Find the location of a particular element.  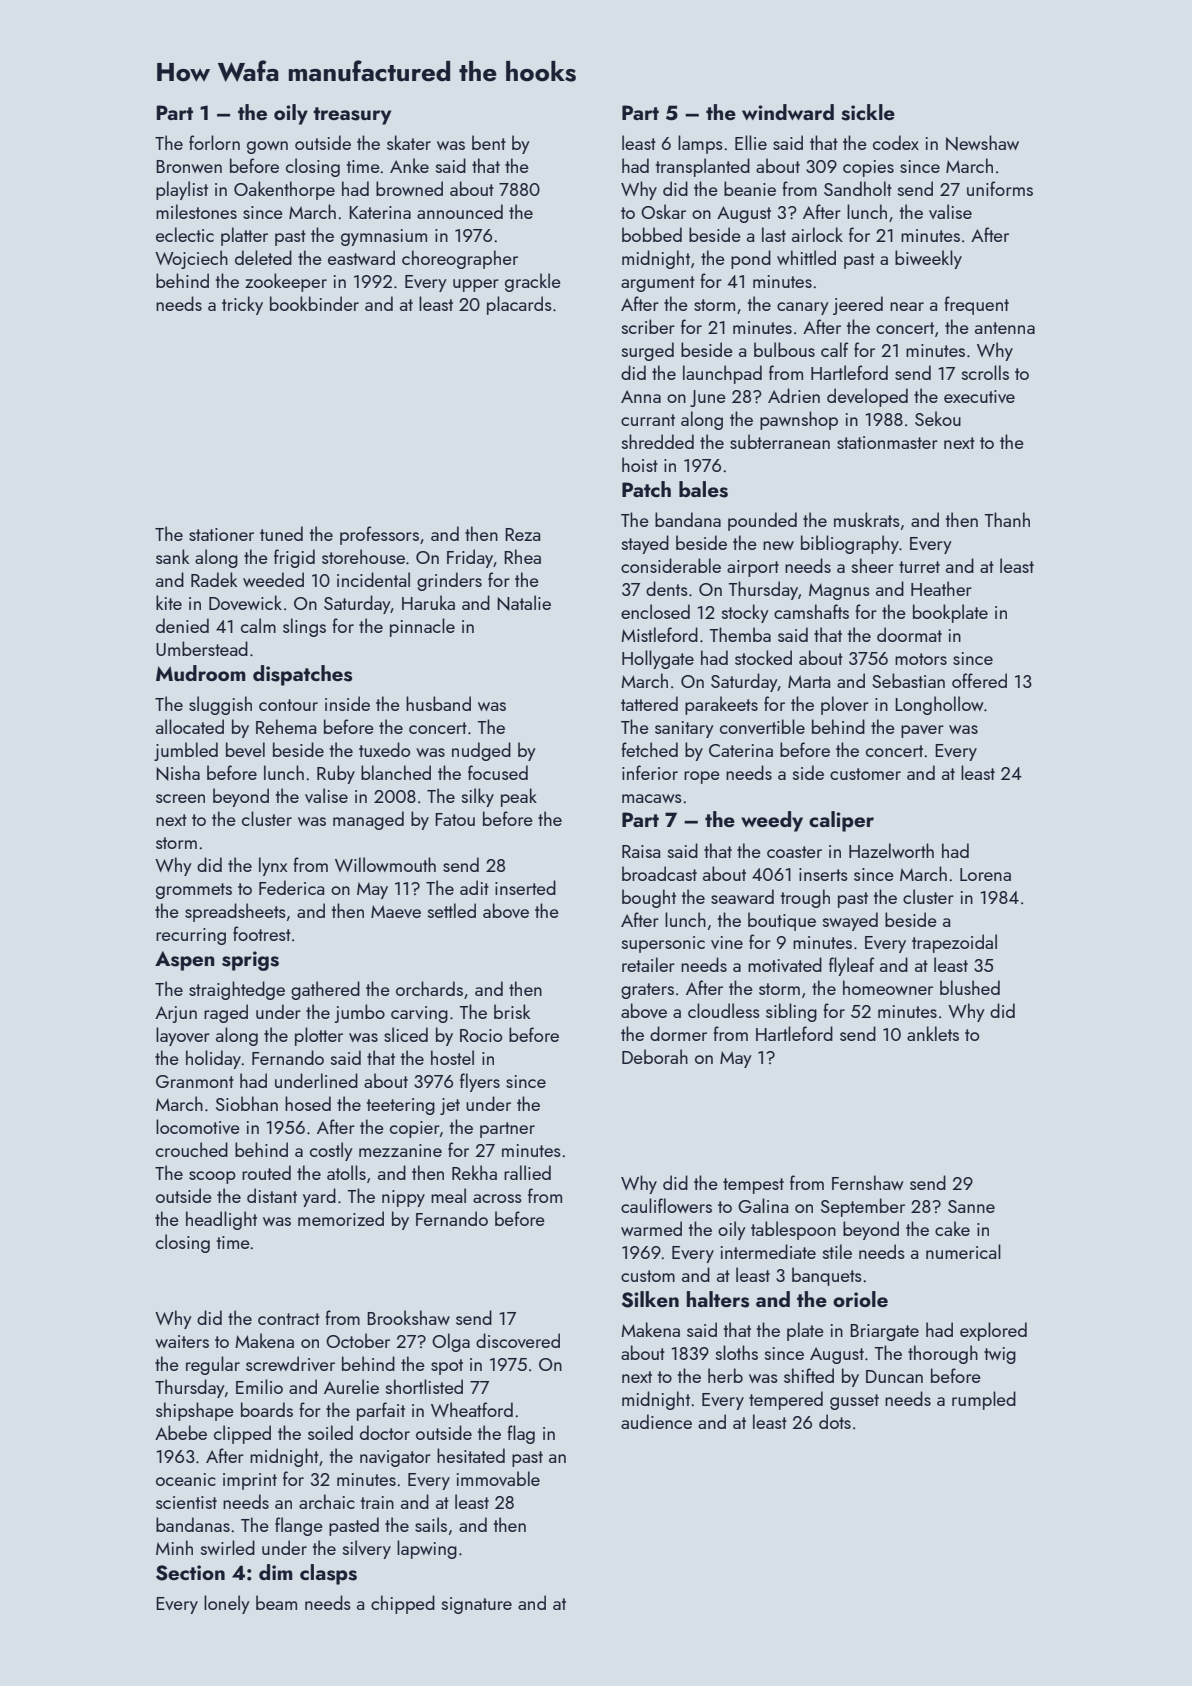

silky is located at coordinates (478, 797).
